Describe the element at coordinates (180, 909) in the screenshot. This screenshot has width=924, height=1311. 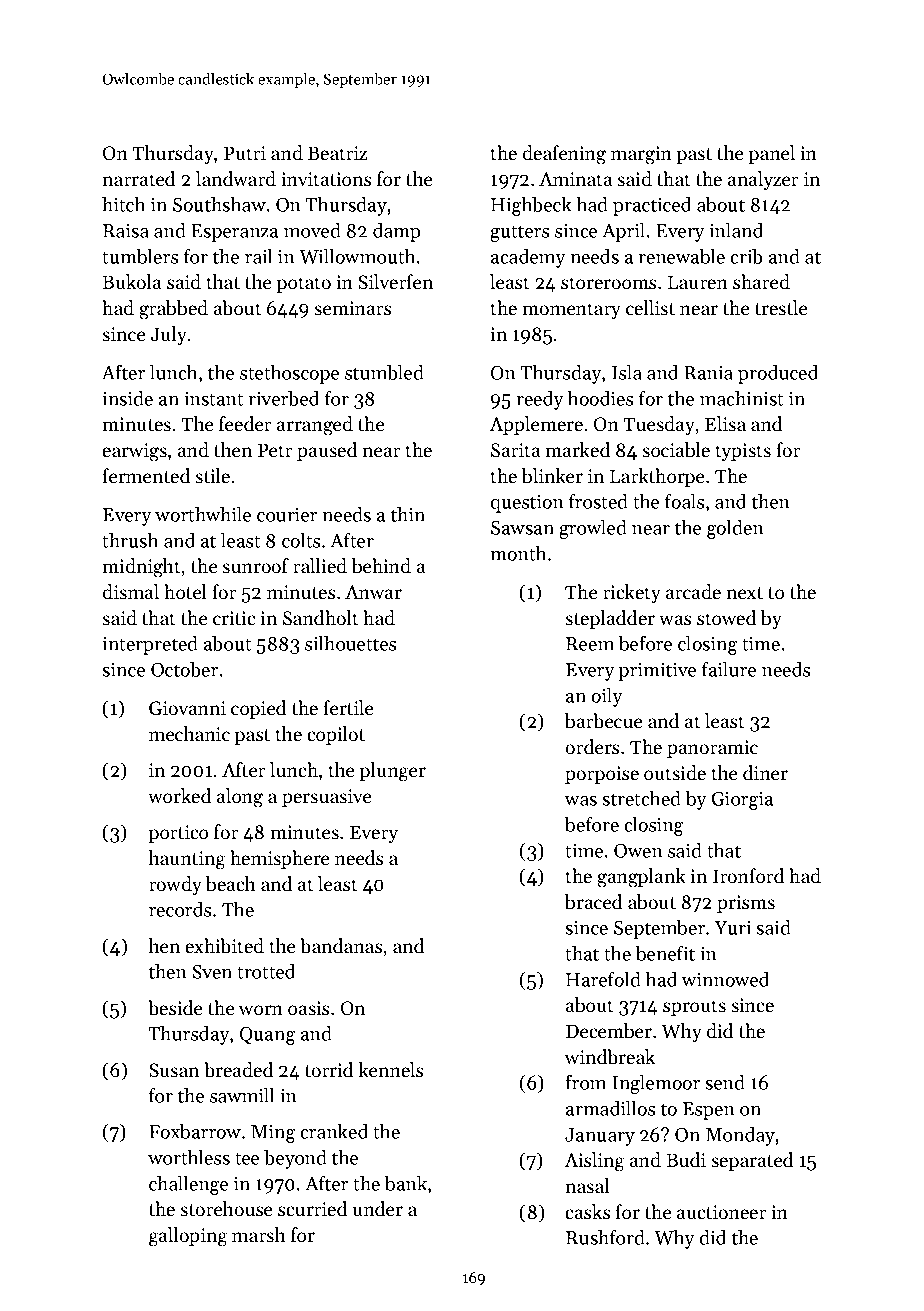
I see `records` at that location.
